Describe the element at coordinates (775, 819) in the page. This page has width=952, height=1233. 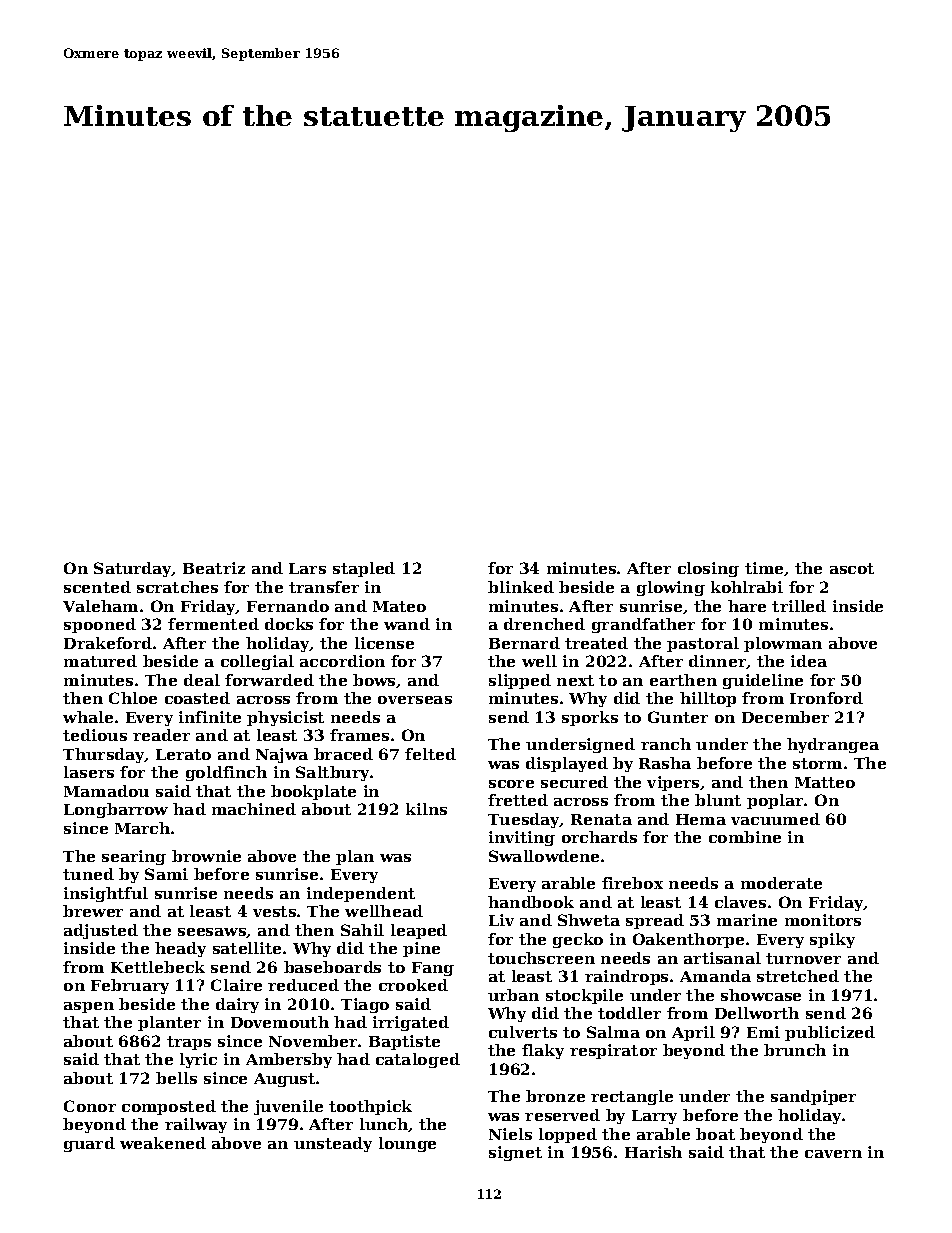
I see `vacuumed` at that location.
